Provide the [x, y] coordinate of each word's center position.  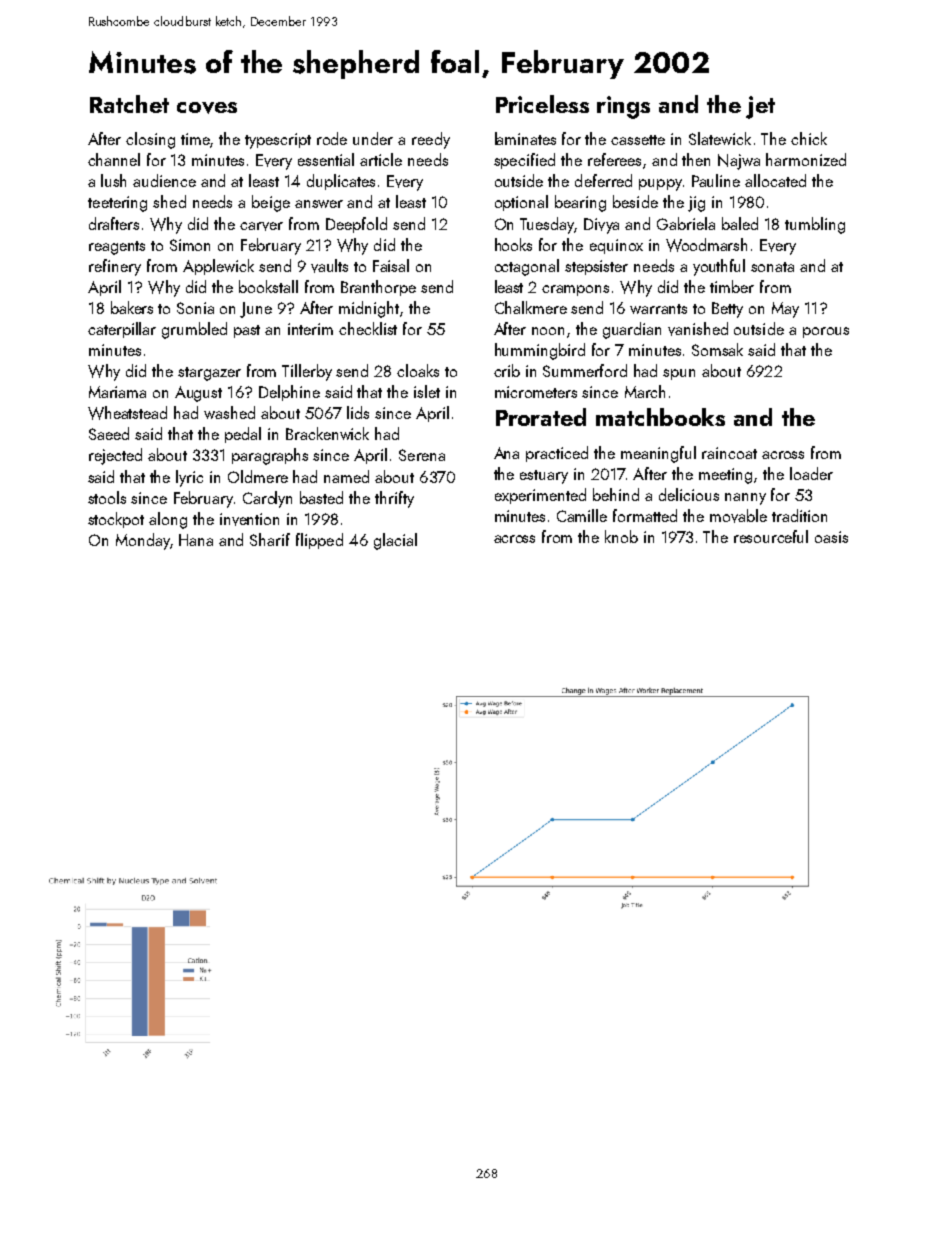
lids [358, 412]
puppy [660, 185]
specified [524, 161]
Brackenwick [327, 433]
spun [679, 374]
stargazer [209, 374]
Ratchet [129, 104]
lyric [189, 478]
